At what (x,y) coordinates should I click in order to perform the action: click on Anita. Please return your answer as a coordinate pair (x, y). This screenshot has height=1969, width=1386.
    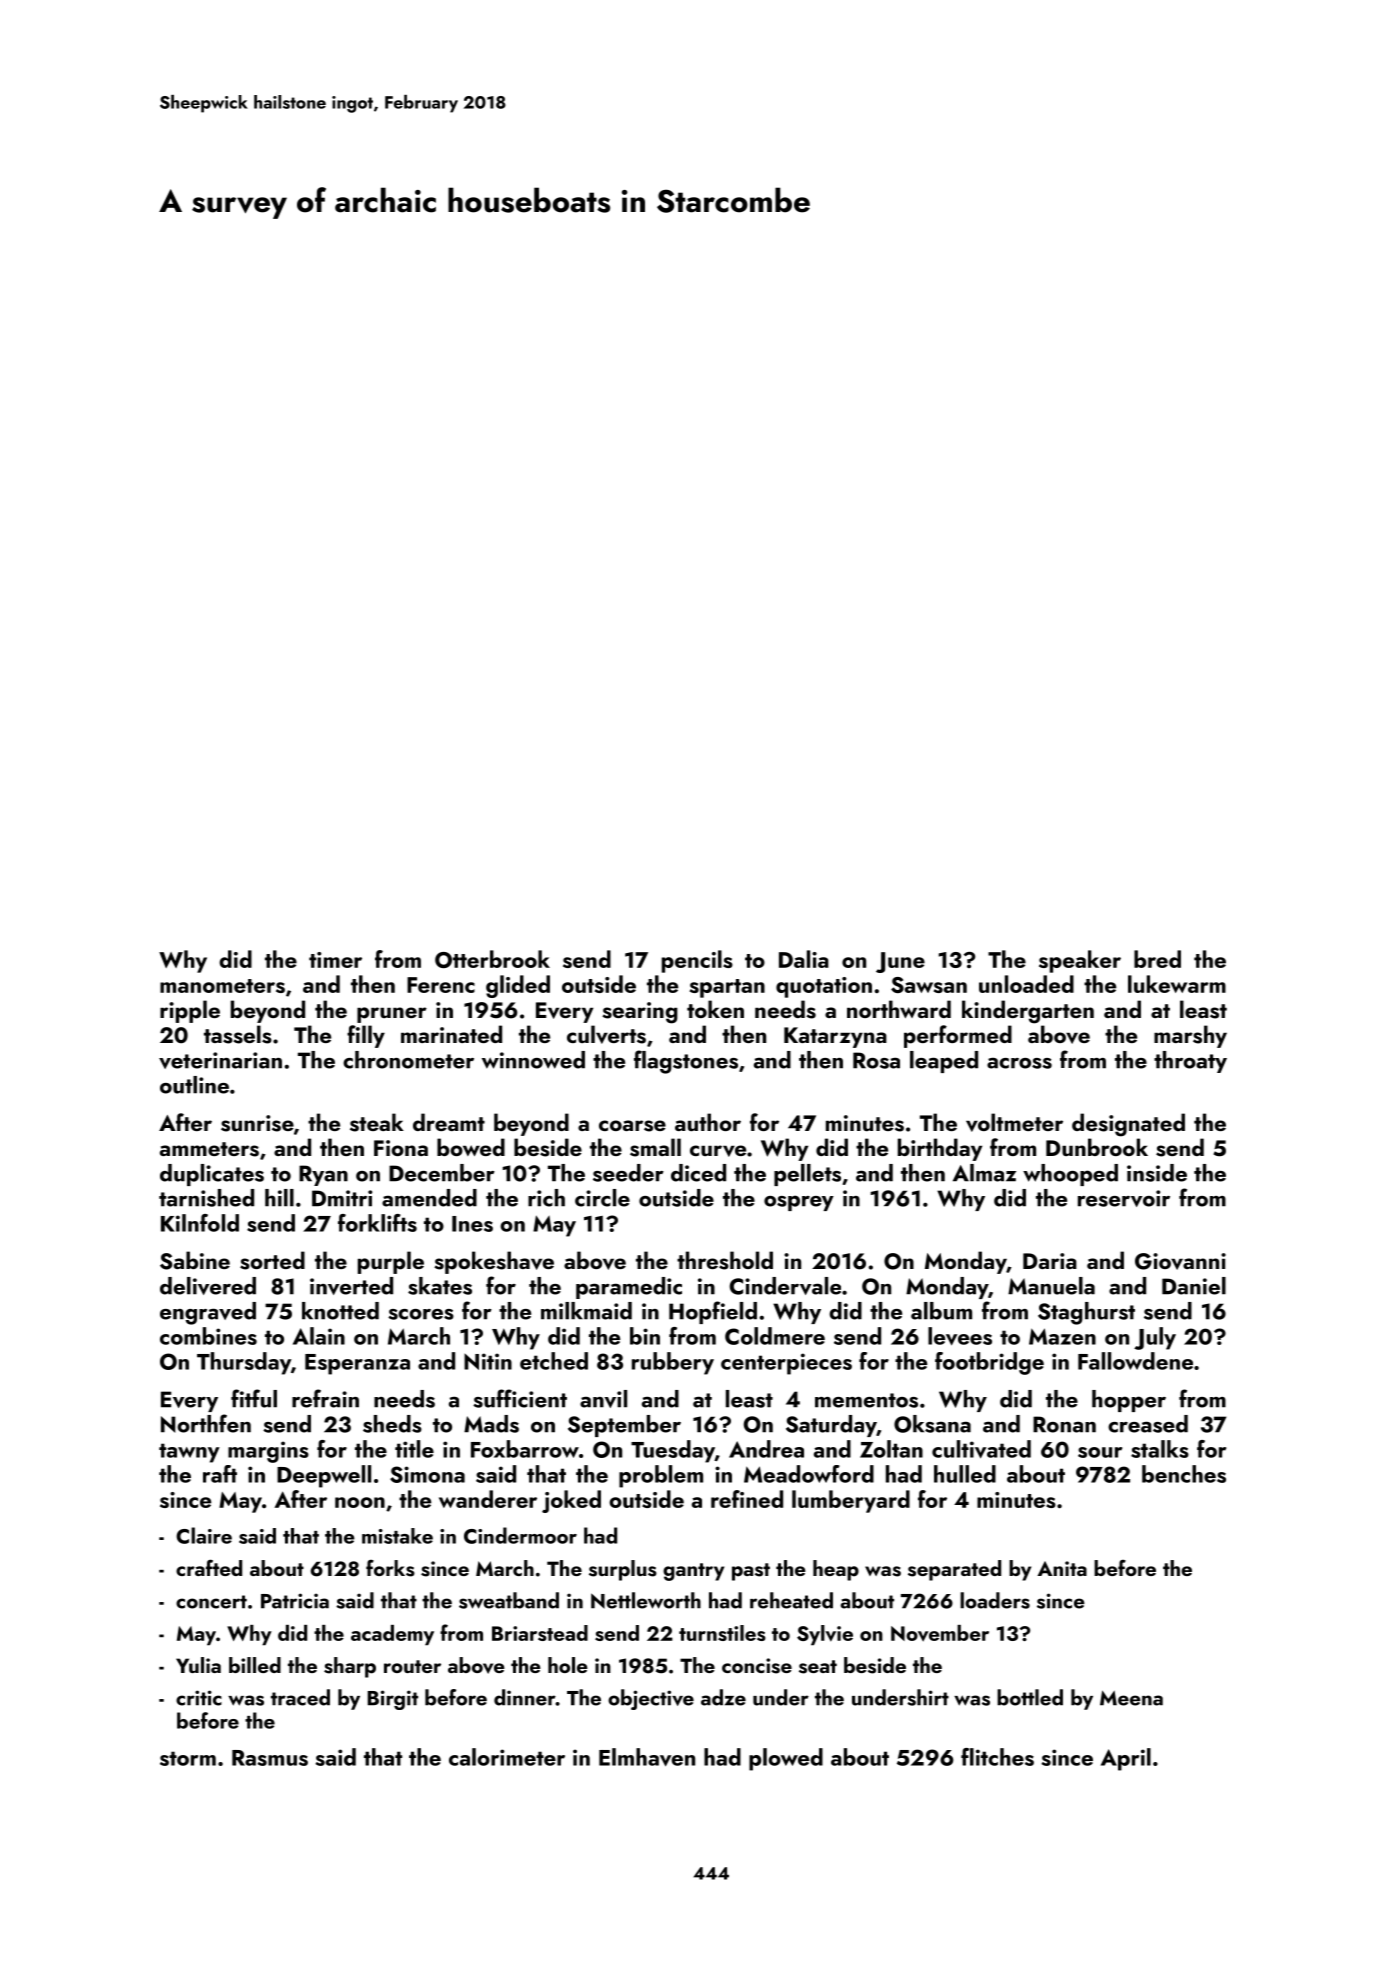
    Looking at the image, I should click on (1062, 1568).
